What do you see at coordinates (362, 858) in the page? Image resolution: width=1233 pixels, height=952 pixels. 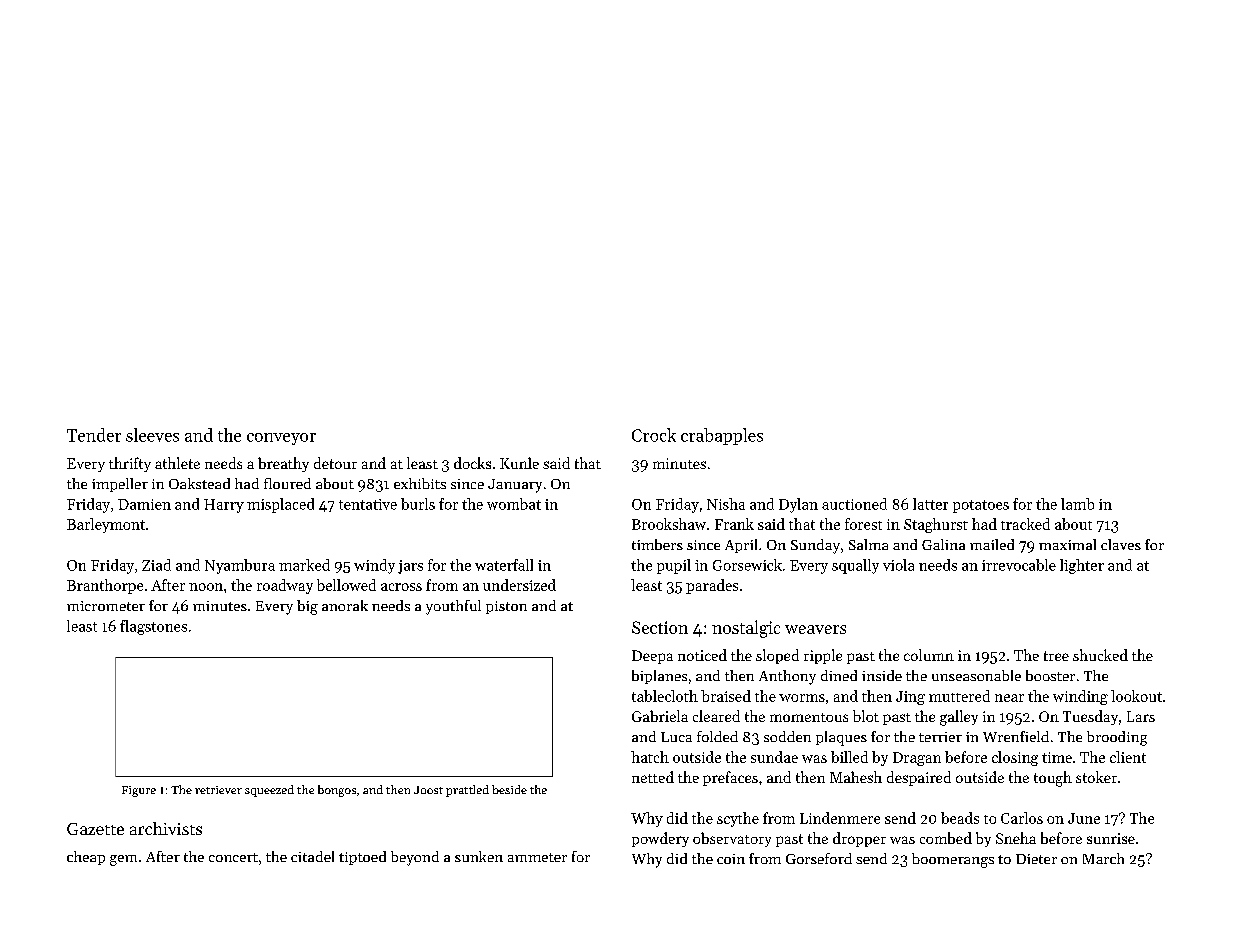 I see `tiptoed` at bounding box center [362, 858].
